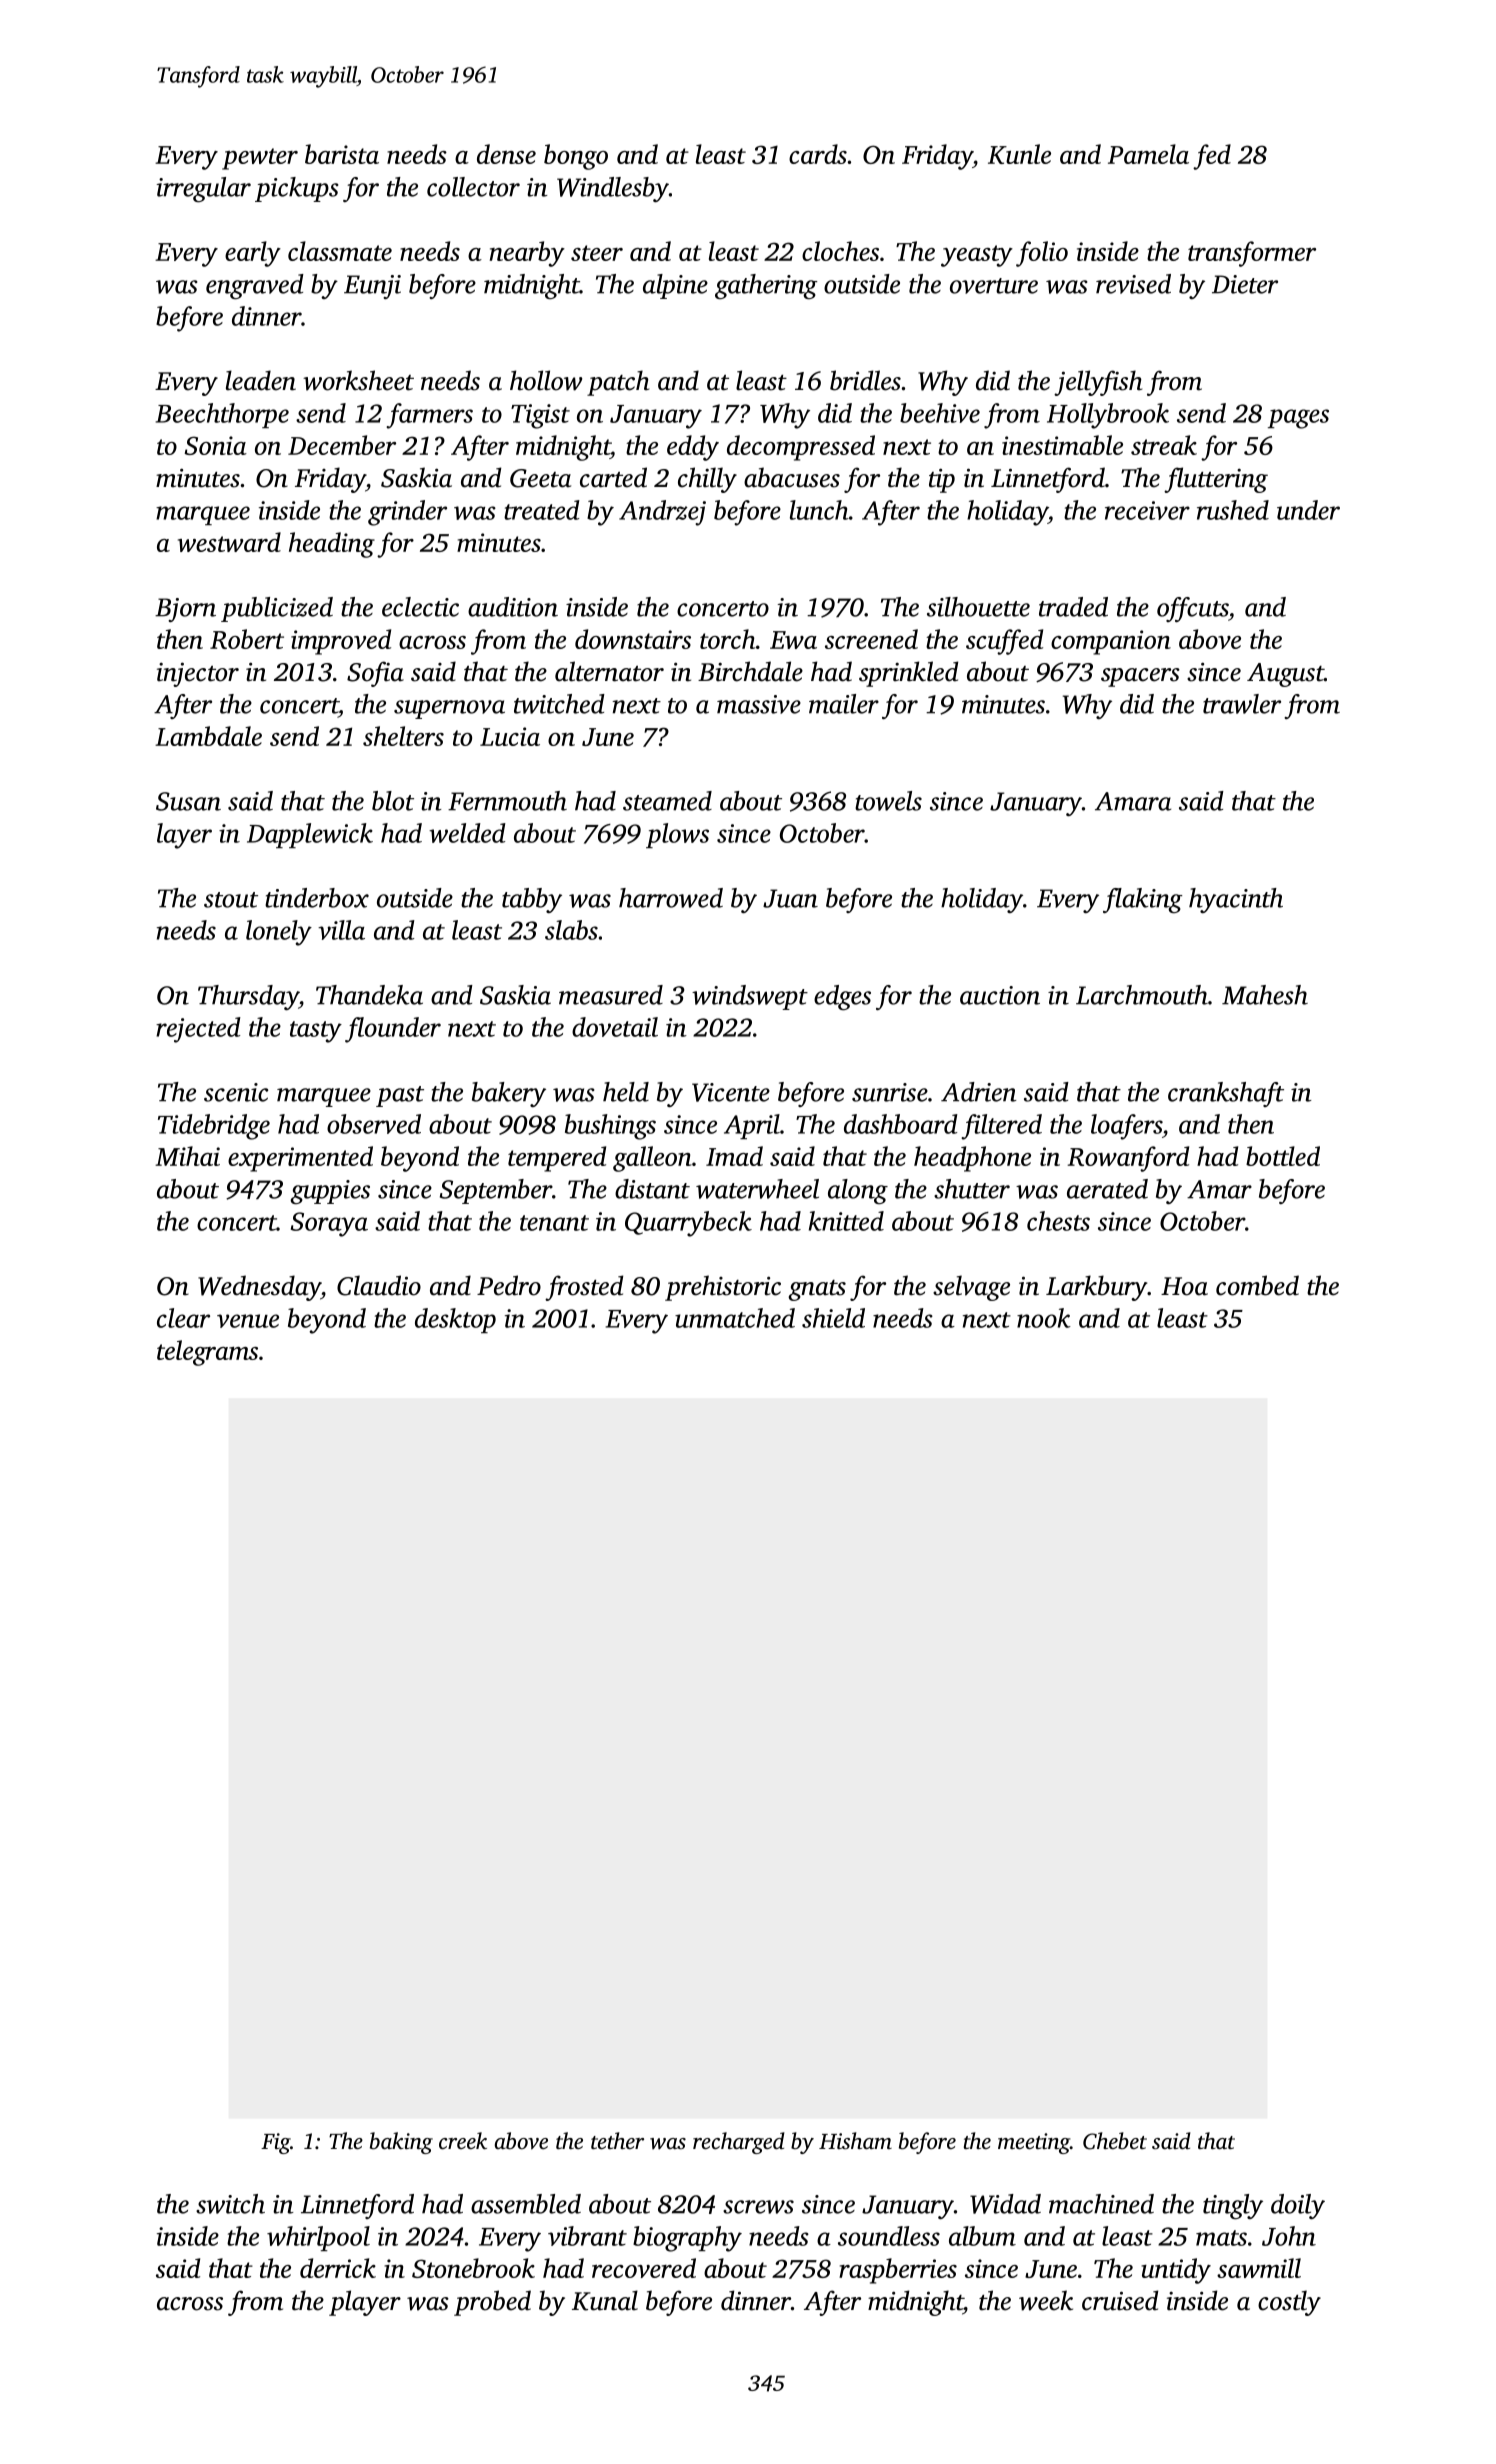 The image size is (1496, 2464). I want to click on barista, so click(342, 154).
